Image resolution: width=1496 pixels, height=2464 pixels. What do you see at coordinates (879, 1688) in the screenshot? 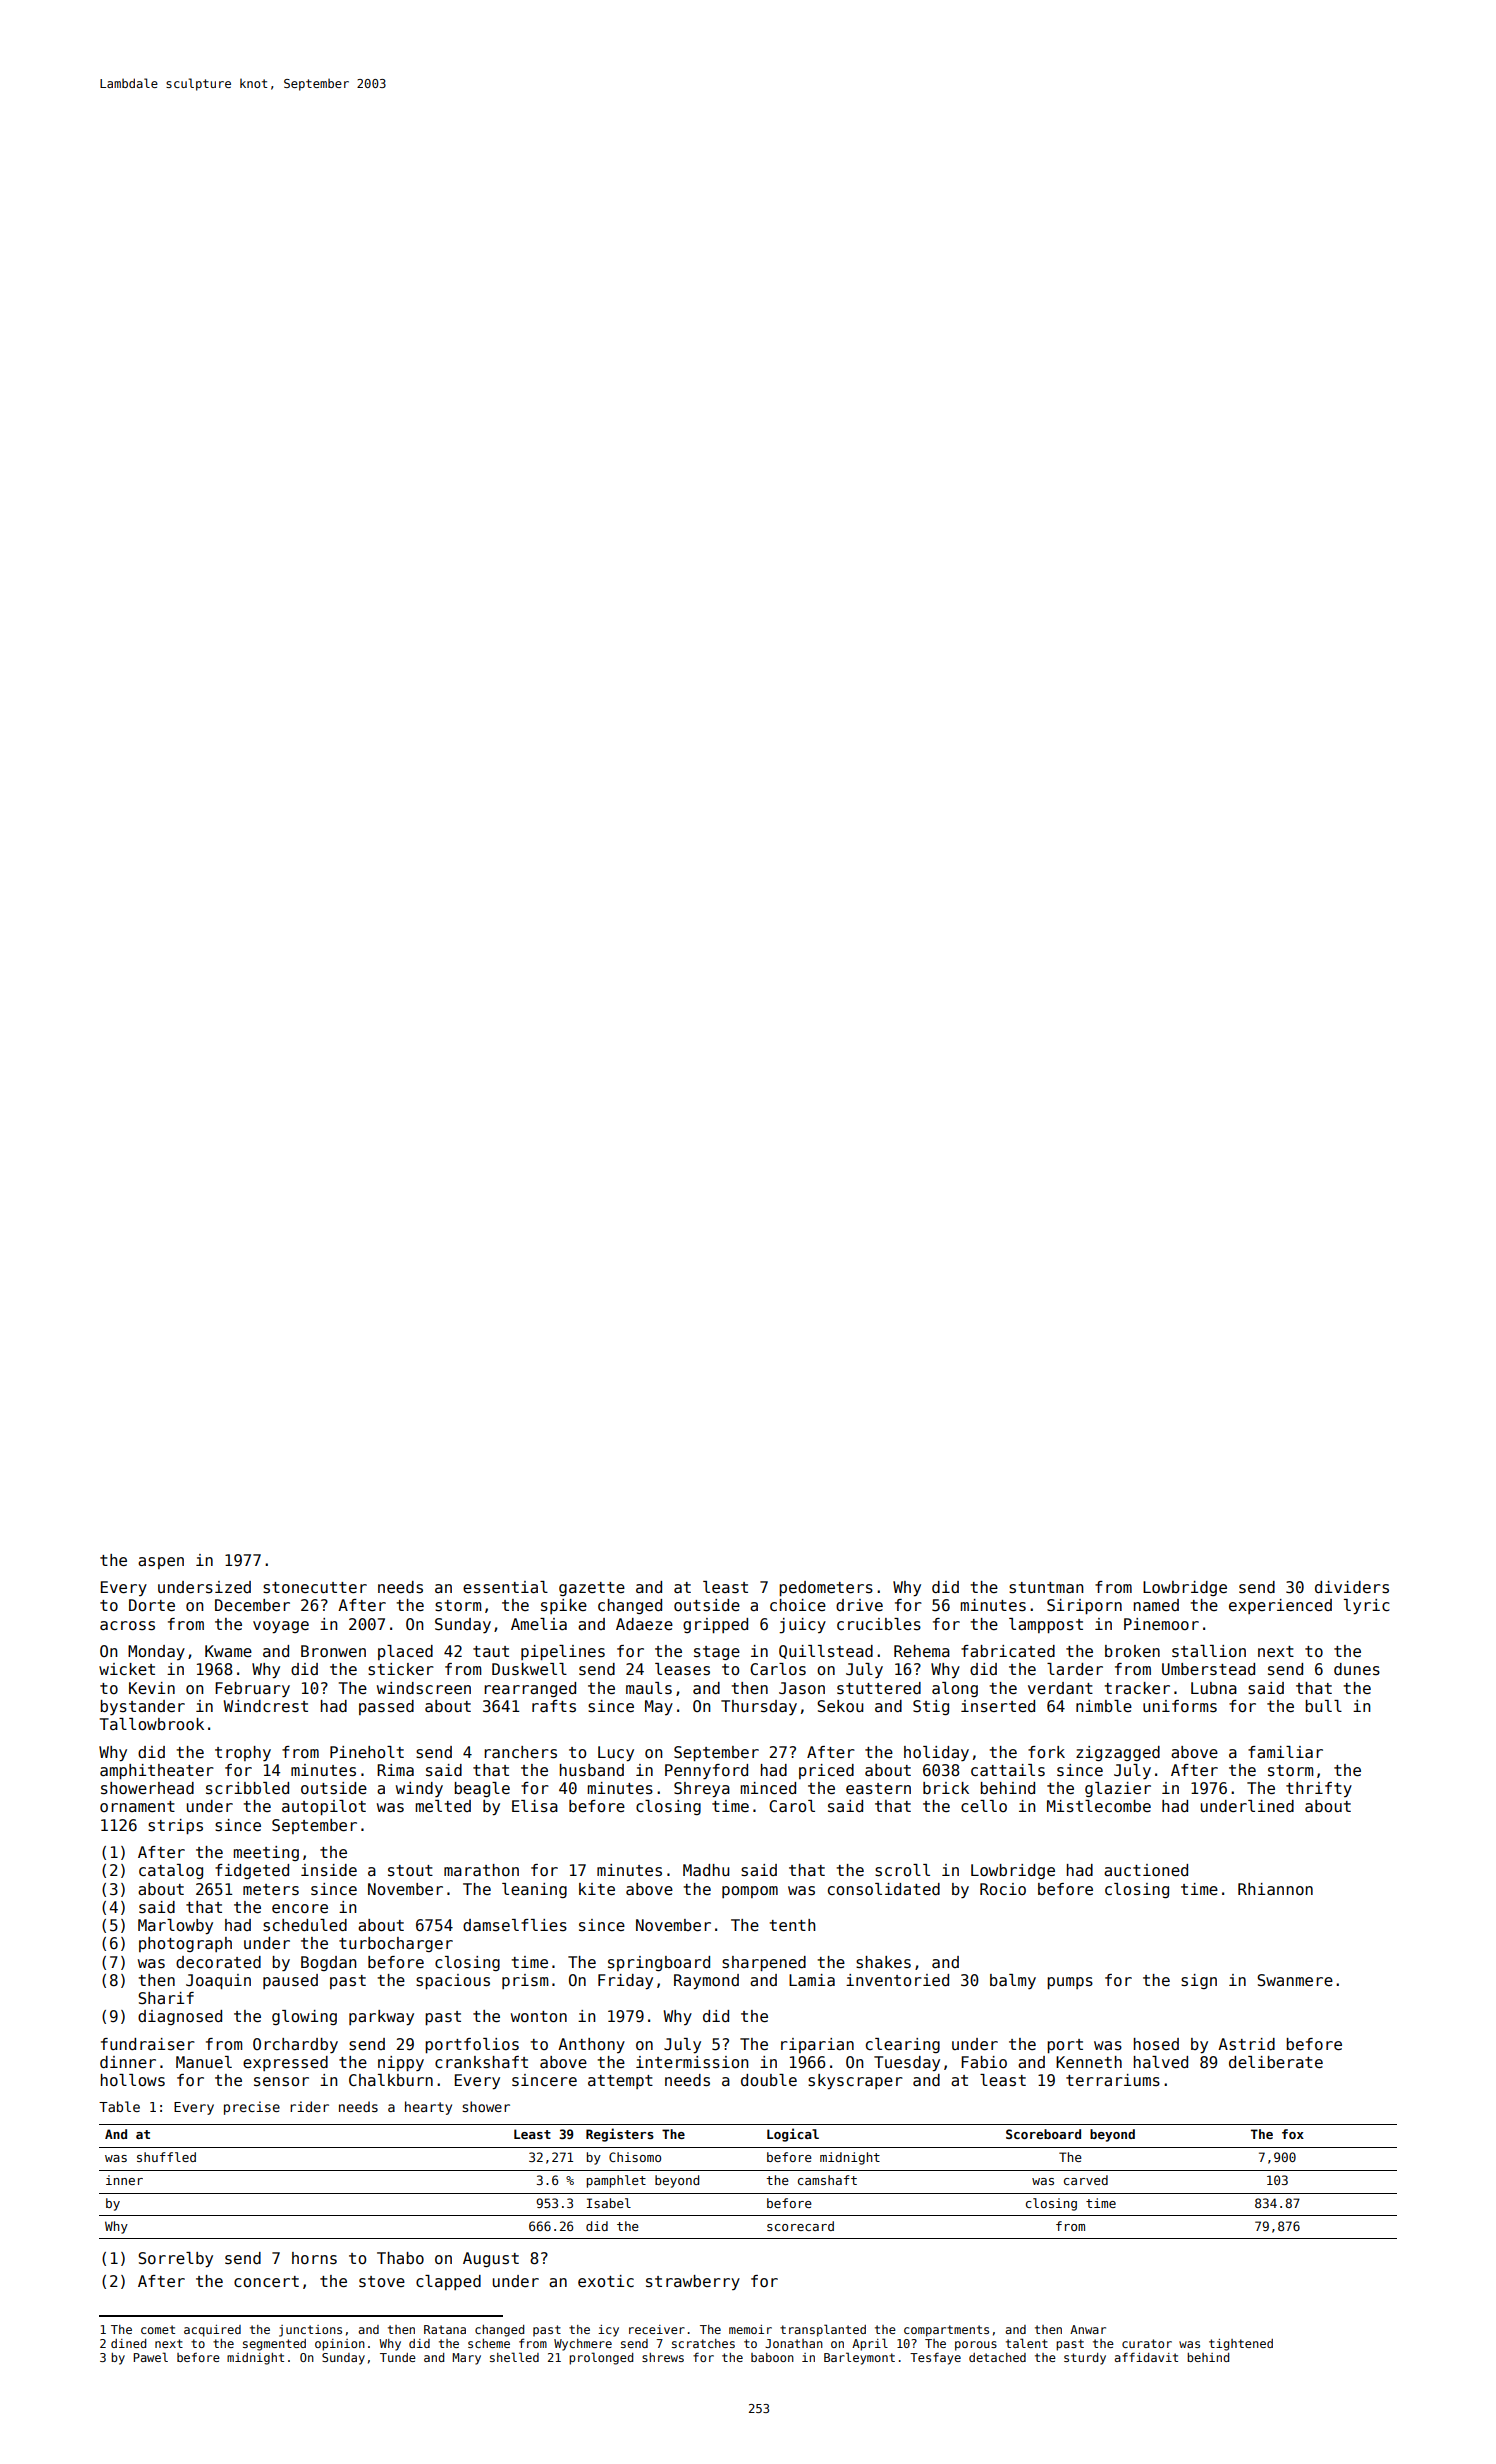
I see `stuttered` at bounding box center [879, 1688].
